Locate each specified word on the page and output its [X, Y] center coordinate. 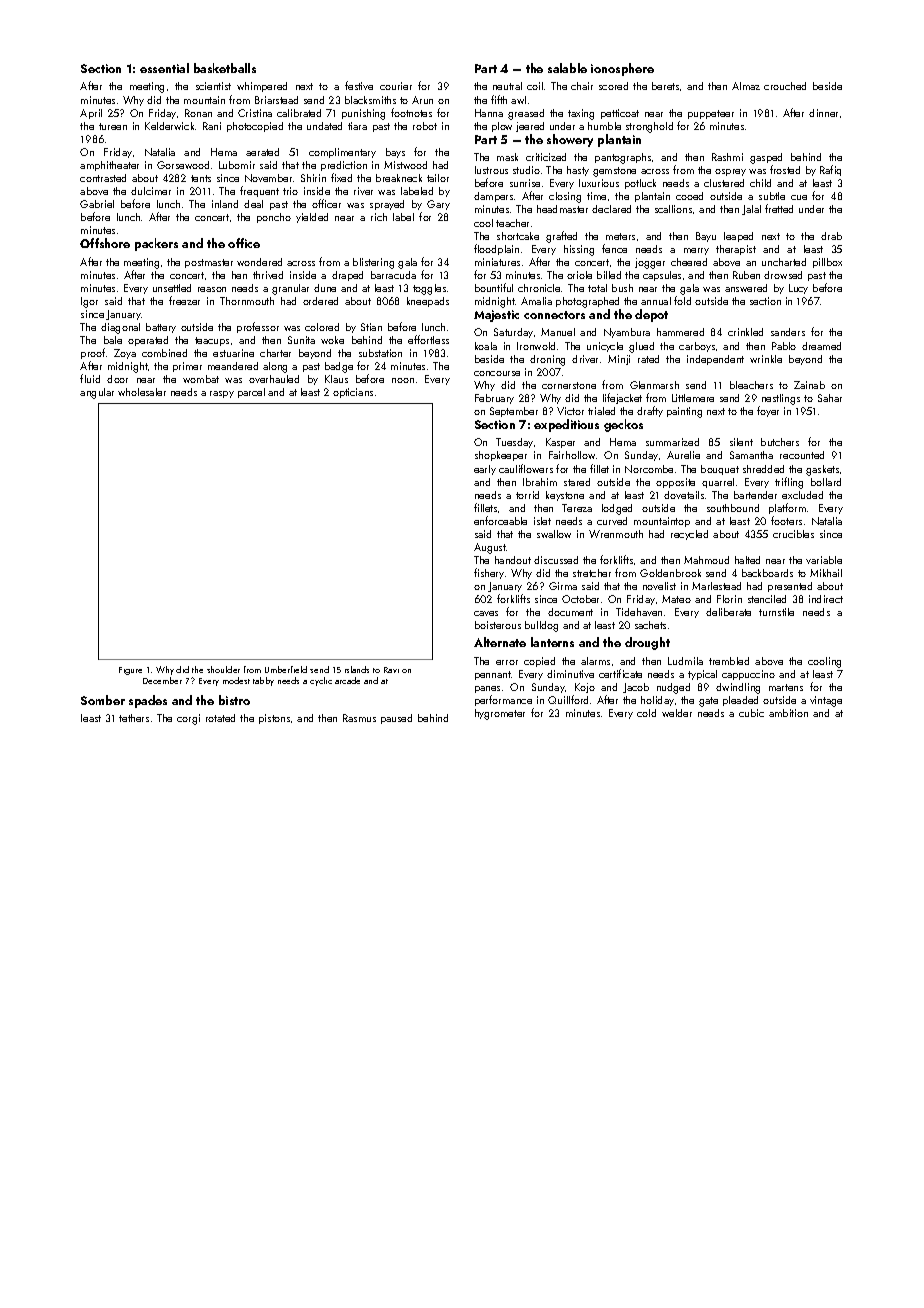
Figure [130, 671]
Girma [563, 586]
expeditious [566, 425]
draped [347, 276]
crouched [785, 86]
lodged [617, 509]
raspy [222, 394]
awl [518, 100]
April [91, 114]
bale [113, 340]
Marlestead [716, 586]
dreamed [821, 346]
